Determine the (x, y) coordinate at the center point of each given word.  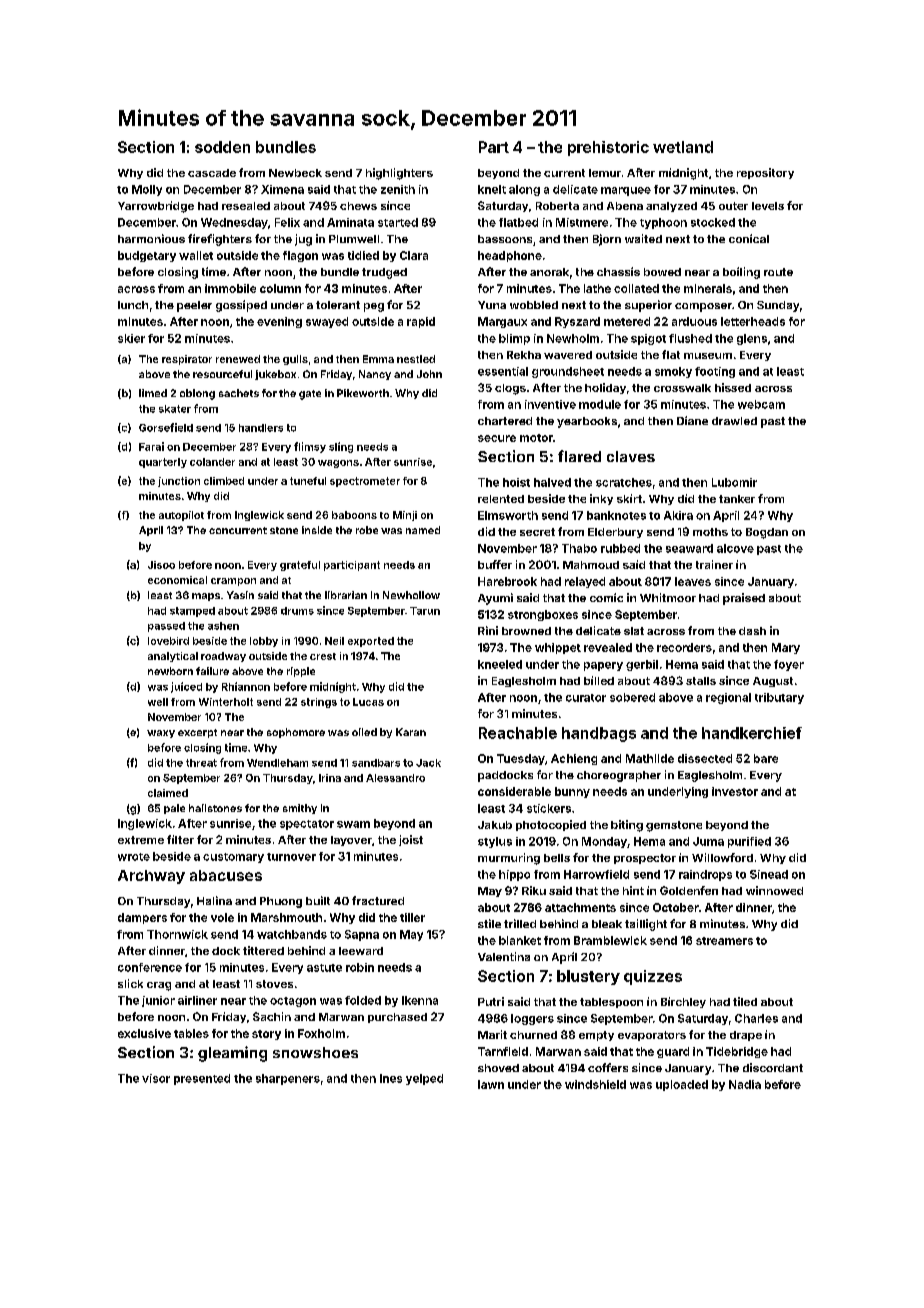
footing (715, 372)
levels (768, 206)
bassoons (505, 239)
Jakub (495, 825)
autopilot (181, 516)
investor (735, 791)
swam (353, 824)
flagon (300, 256)
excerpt (197, 733)
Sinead (769, 874)
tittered (263, 950)
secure (497, 438)
